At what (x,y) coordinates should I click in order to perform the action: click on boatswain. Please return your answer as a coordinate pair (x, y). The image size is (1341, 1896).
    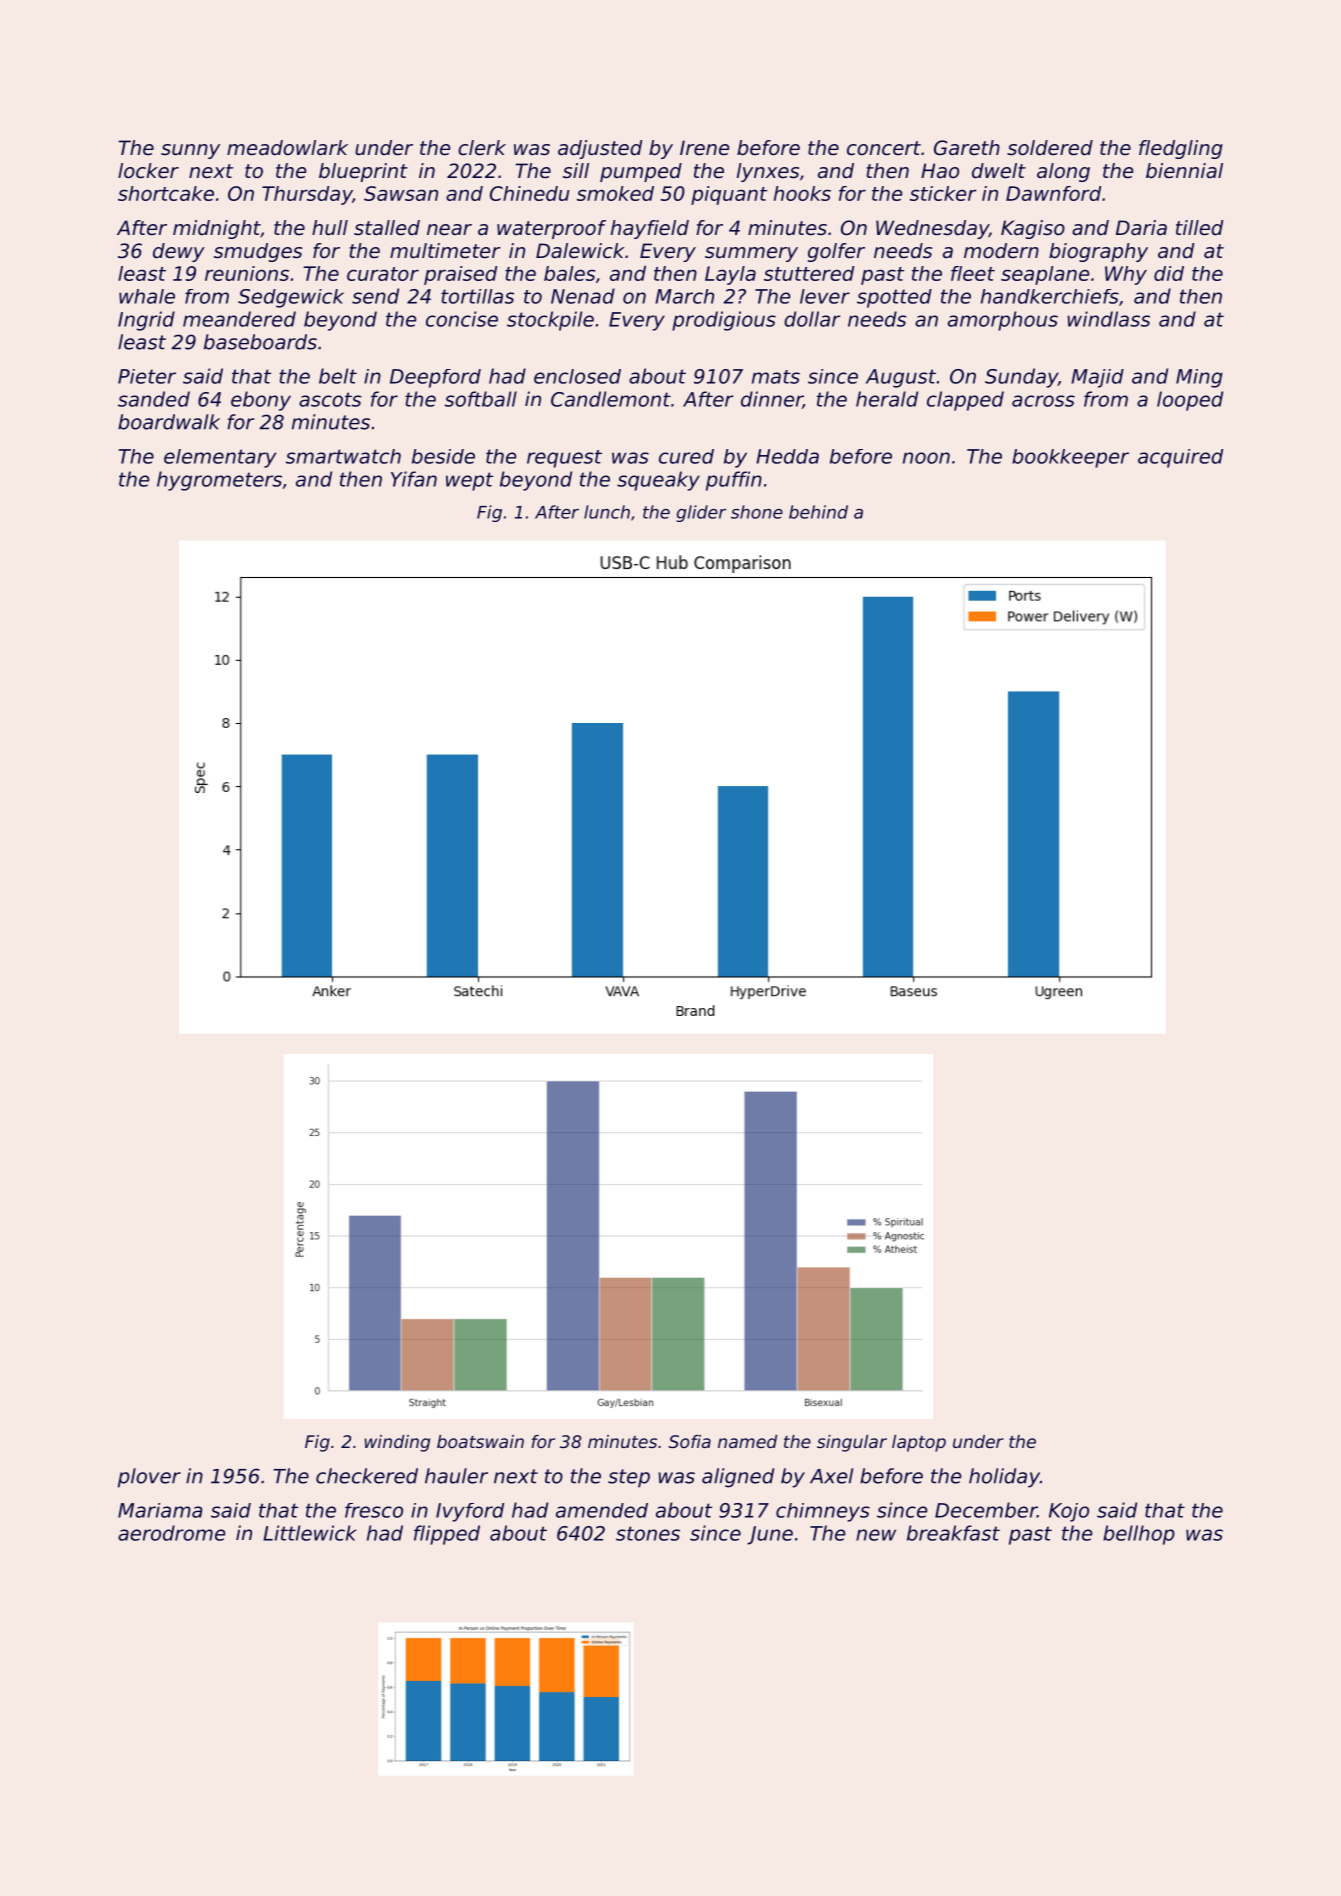
    Looking at the image, I should click on (480, 1441).
